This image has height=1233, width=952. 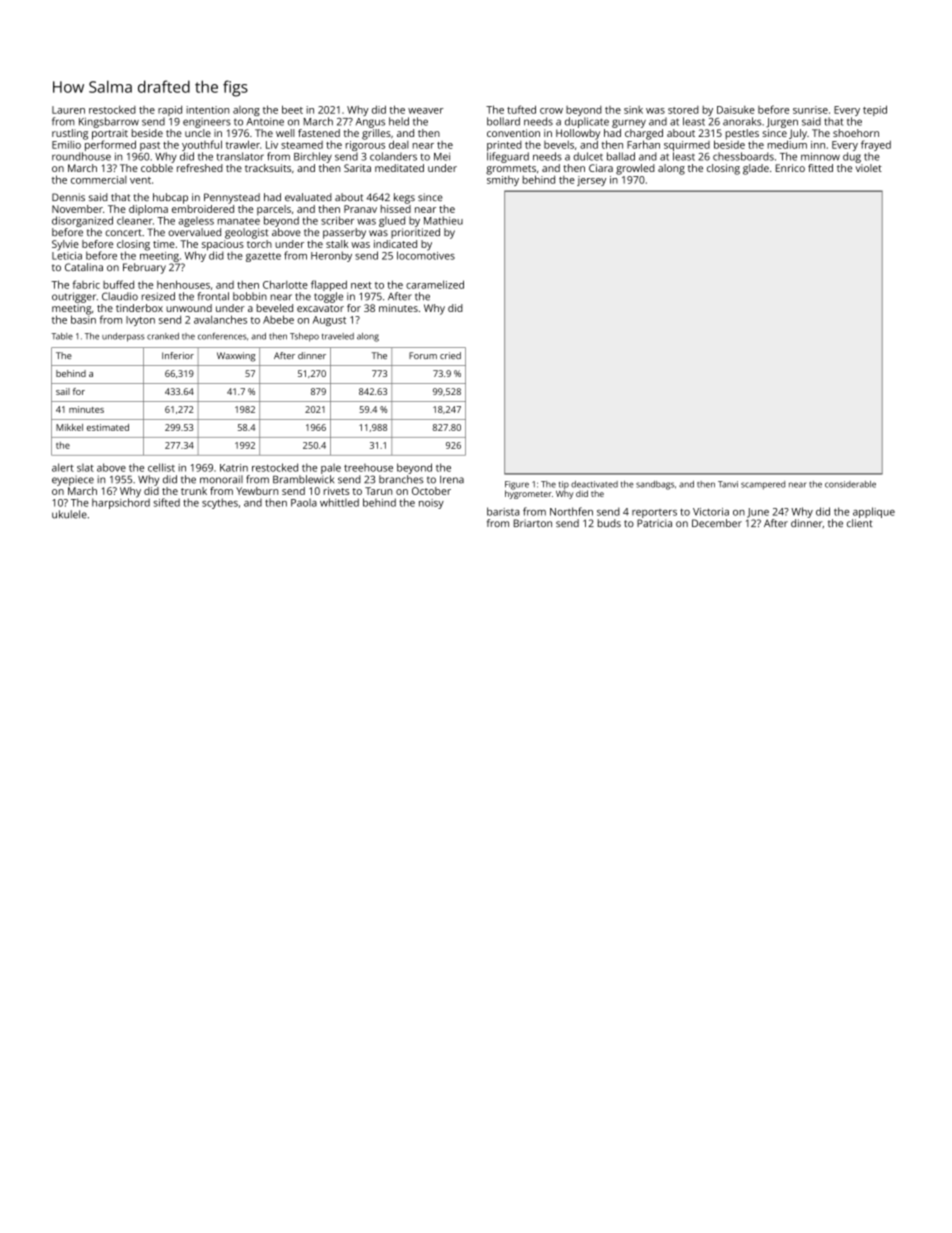 What do you see at coordinates (588, 156) in the image?
I see `dulcet` at bounding box center [588, 156].
